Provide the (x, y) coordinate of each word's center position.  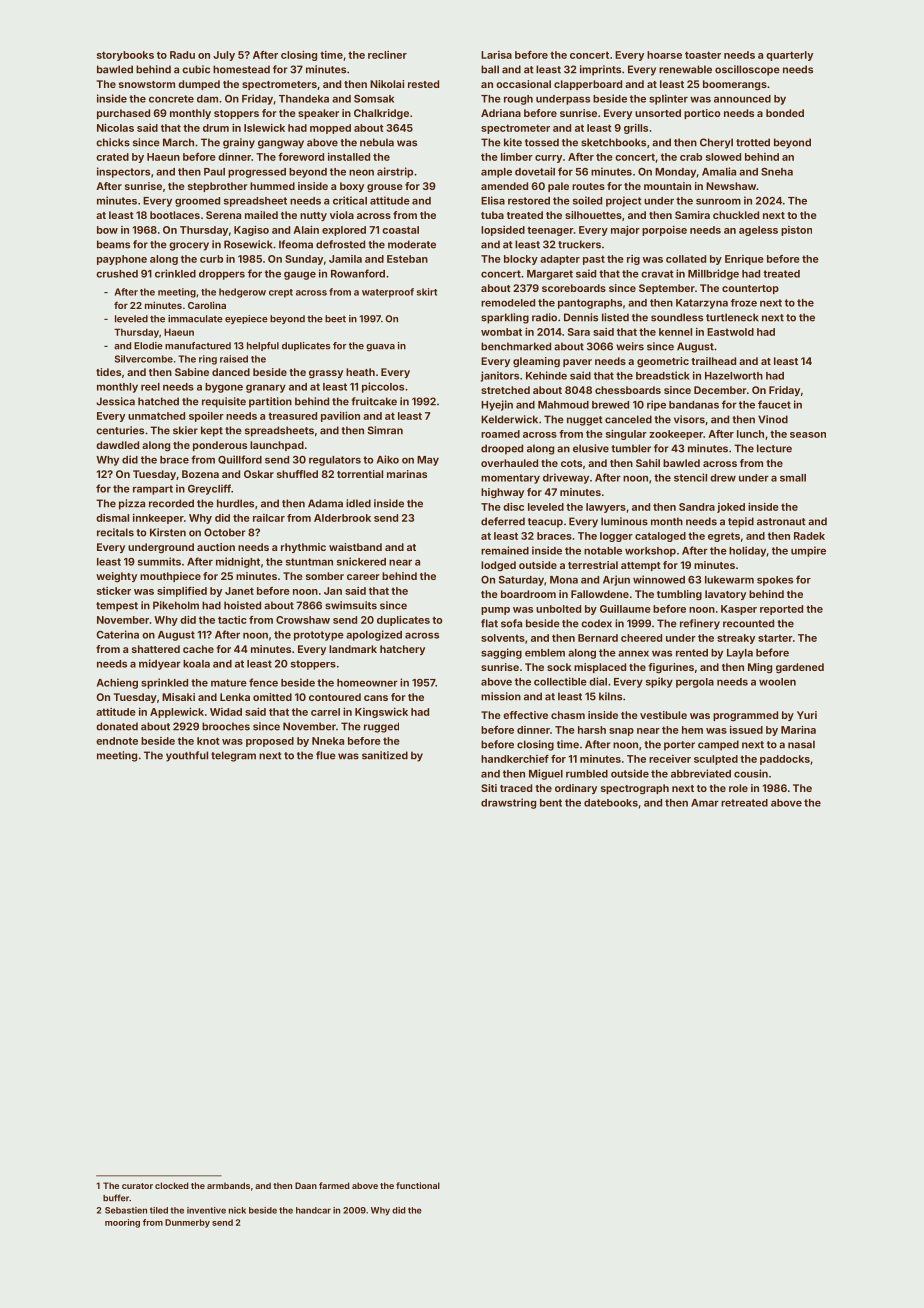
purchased (123, 114)
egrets (724, 537)
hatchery (402, 650)
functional (418, 1185)
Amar (705, 803)
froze (744, 303)
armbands (228, 1185)
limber (517, 157)
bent (551, 803)
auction (216, 547)
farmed (334, 1185)
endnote (117, 741)
